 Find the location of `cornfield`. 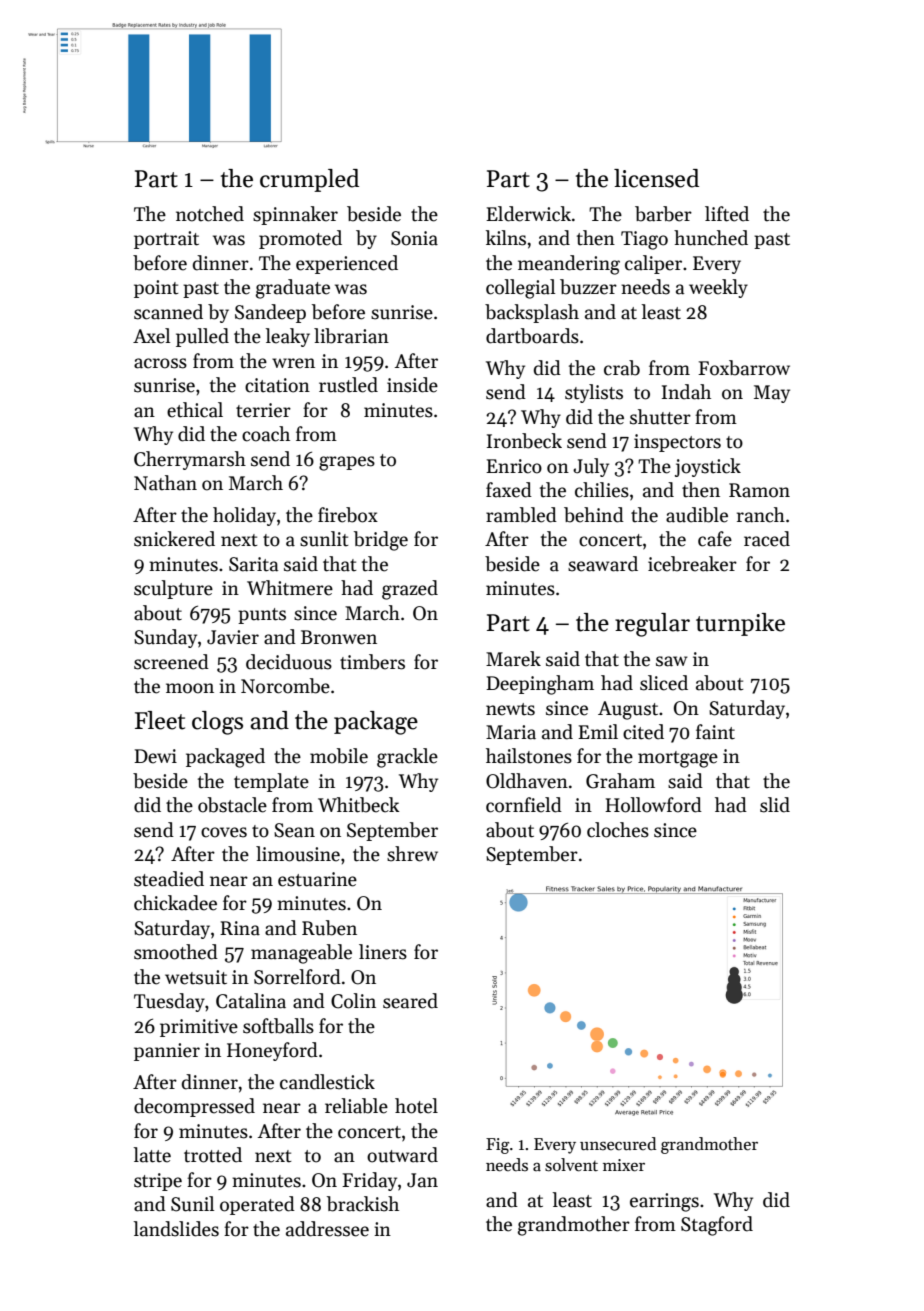

cornfield is located at coordinates (524, 805).
